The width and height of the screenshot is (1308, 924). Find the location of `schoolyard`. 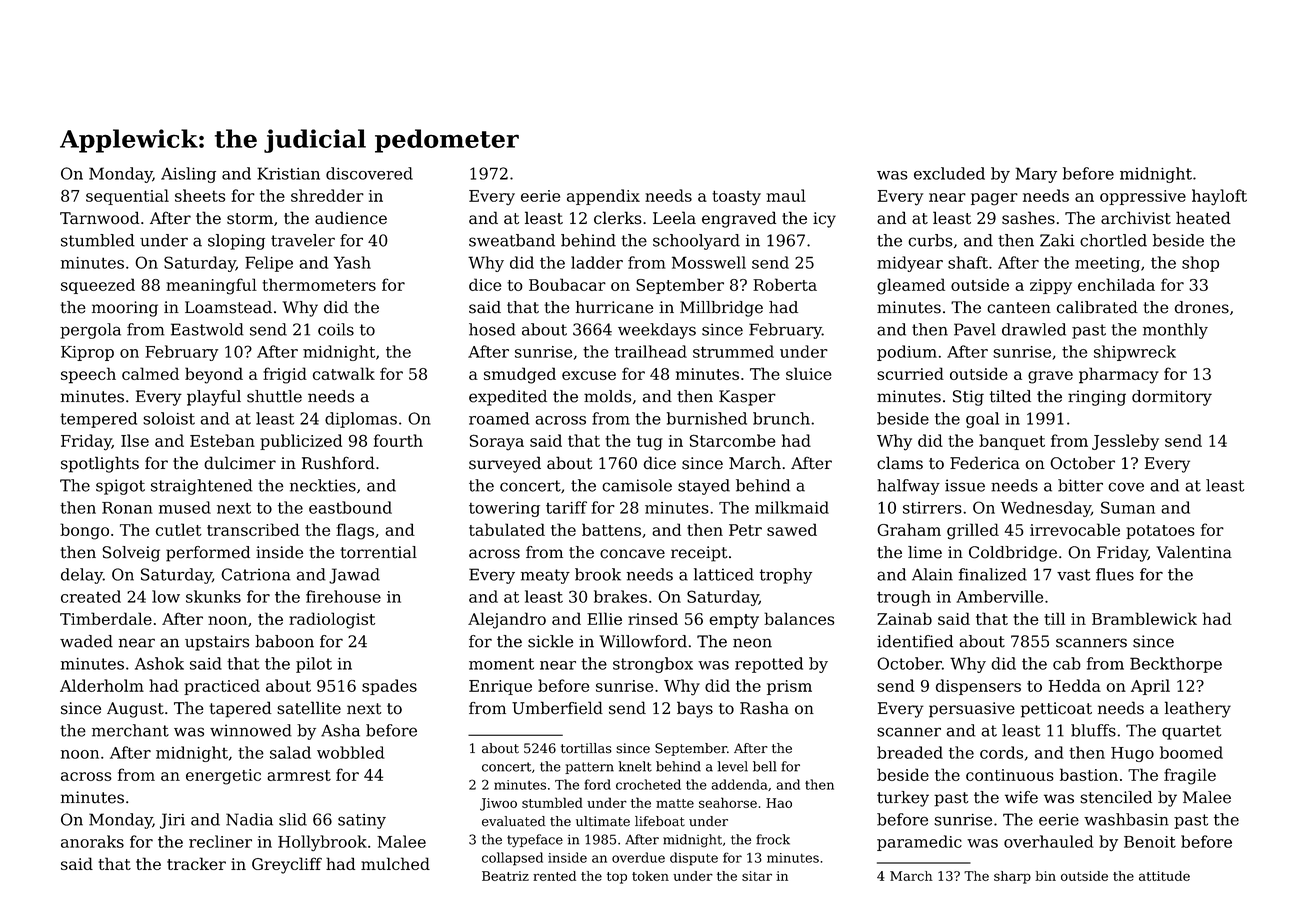

schoolyard is located at coordinates (696, 242).
